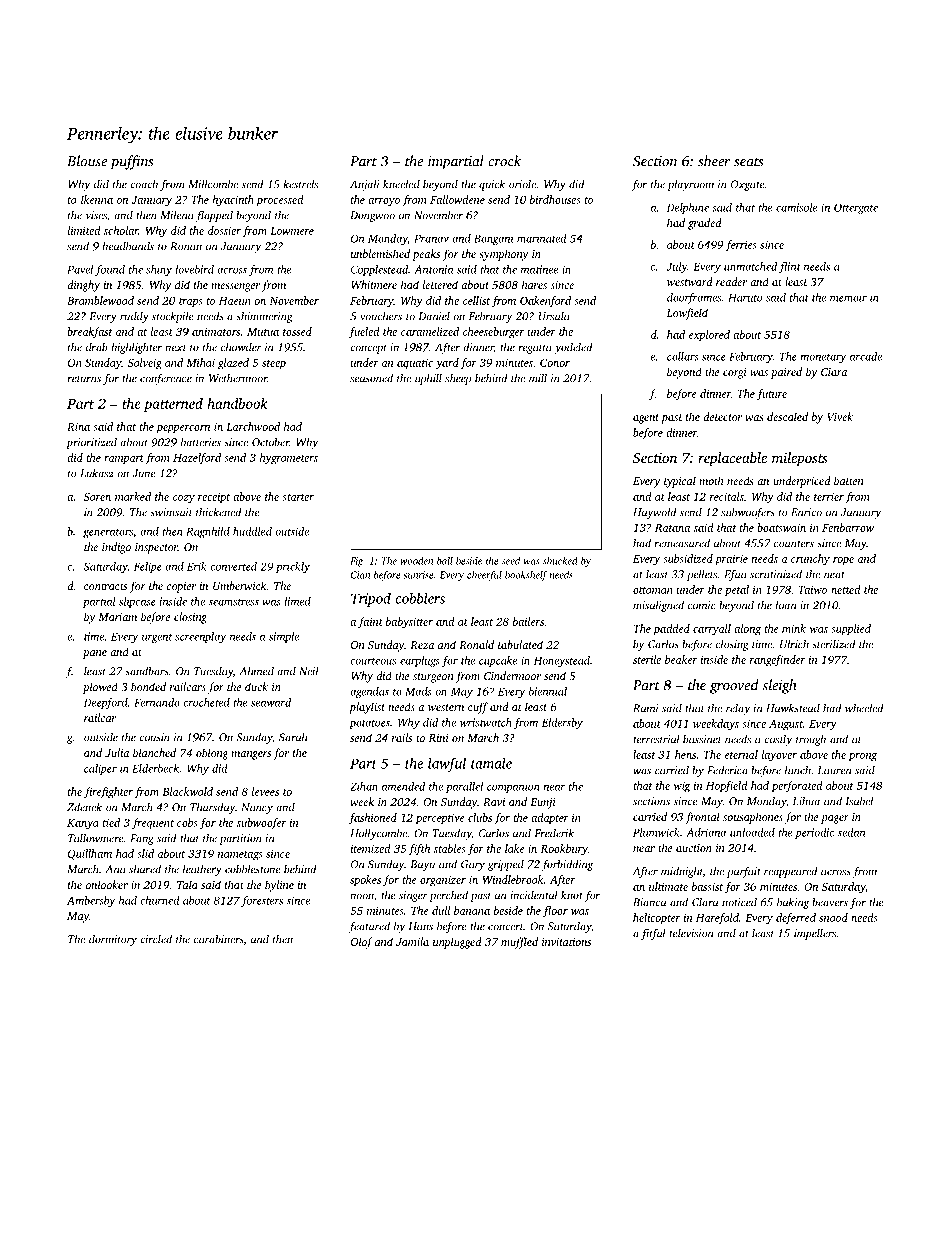  Describe the element at coordinates (560, 561) in the page. I see `shucked` at that location.
